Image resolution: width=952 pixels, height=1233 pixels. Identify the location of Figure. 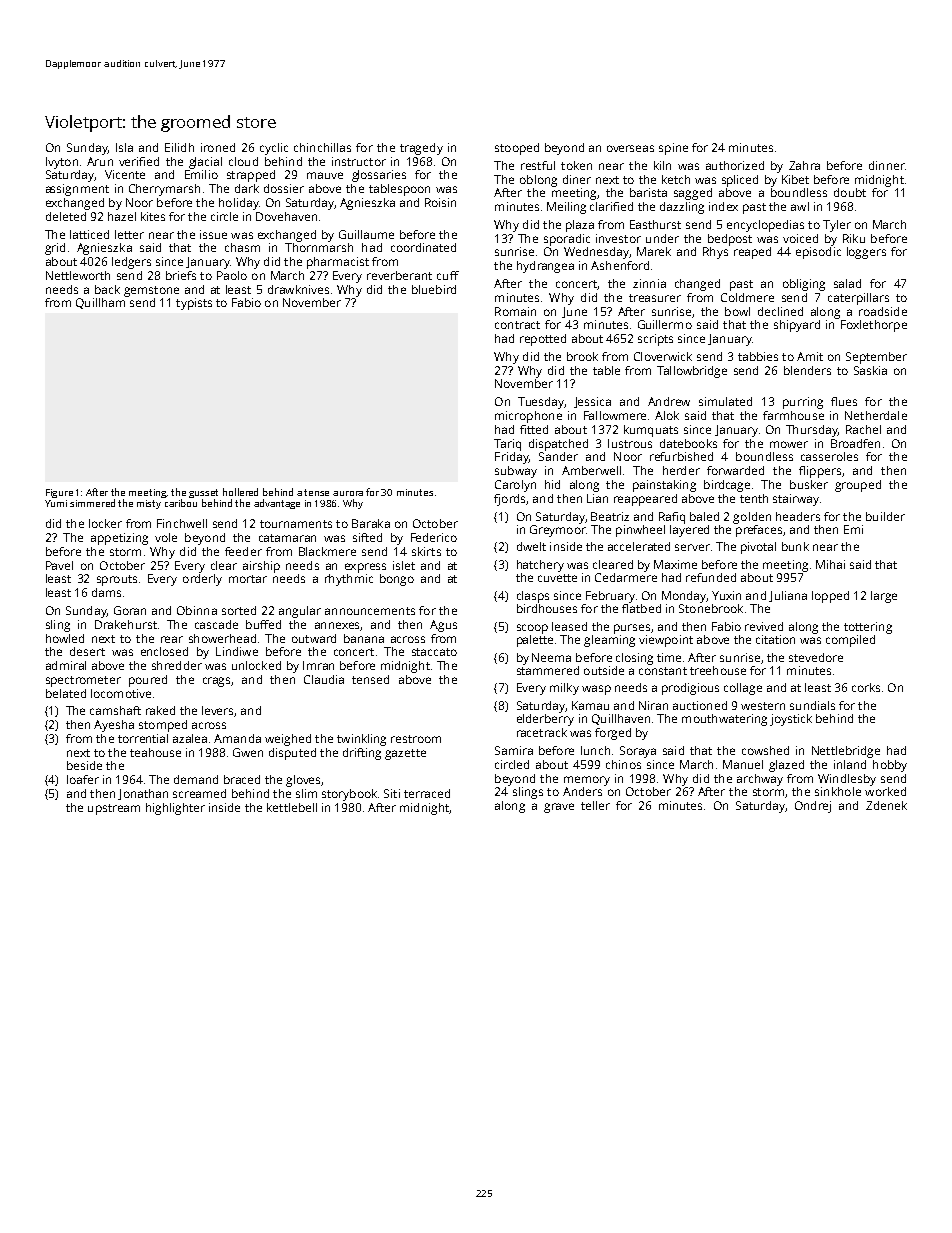
(59, 493).
